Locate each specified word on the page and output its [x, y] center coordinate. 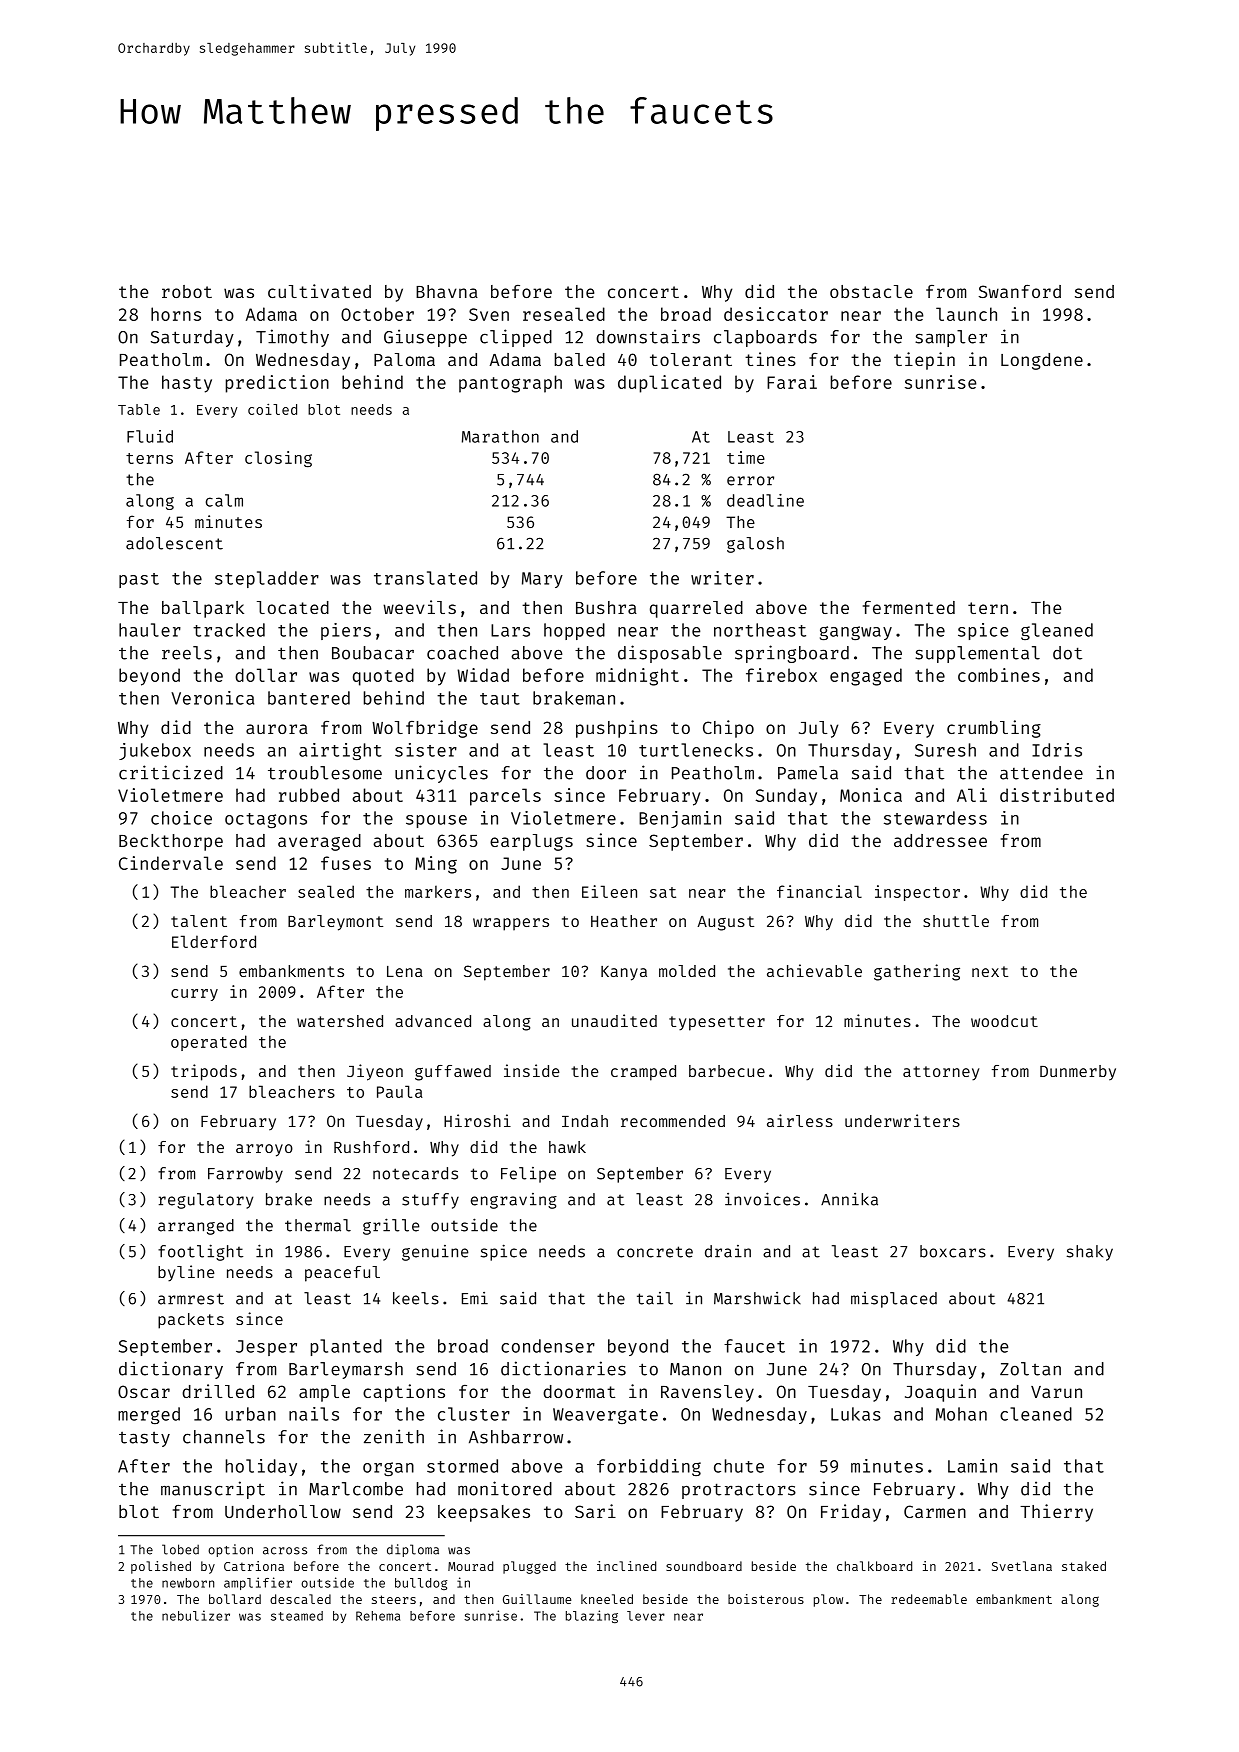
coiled [272, 409]
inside [532, 1070]
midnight [637, 677]
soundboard [704, 1566]
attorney [941, 1073]
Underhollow [283, 1511]
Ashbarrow [516, 1437]
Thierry [1056, 1513]
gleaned [1057, 631]
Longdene [1042, 361]
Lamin [972, 1466]
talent [199, 921]
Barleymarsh [346, 1370]
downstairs [648, 336]
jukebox [155, 751]
